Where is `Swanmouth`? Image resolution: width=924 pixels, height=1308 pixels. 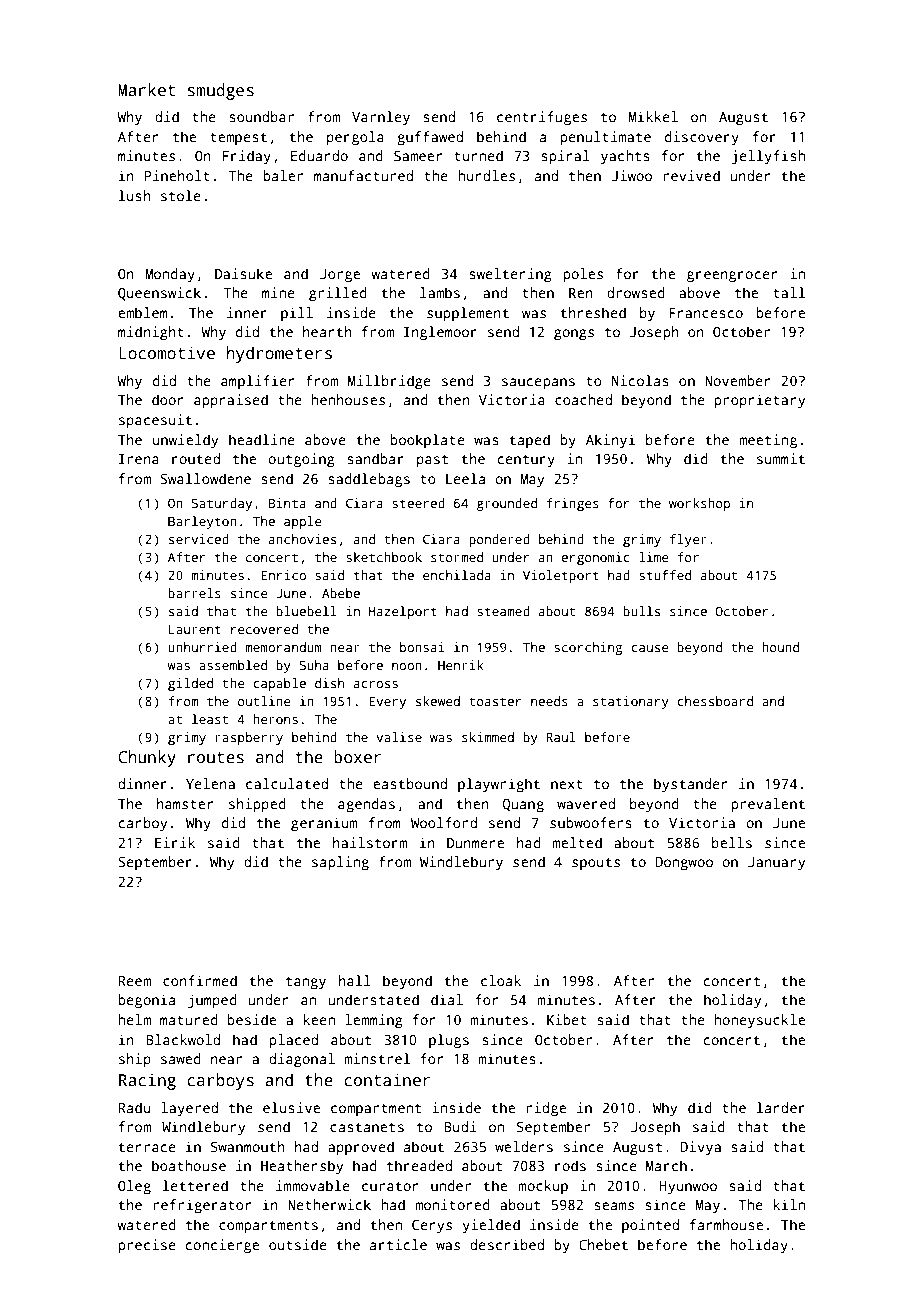 Swanmouth is located at coordinates (248, 1146).
